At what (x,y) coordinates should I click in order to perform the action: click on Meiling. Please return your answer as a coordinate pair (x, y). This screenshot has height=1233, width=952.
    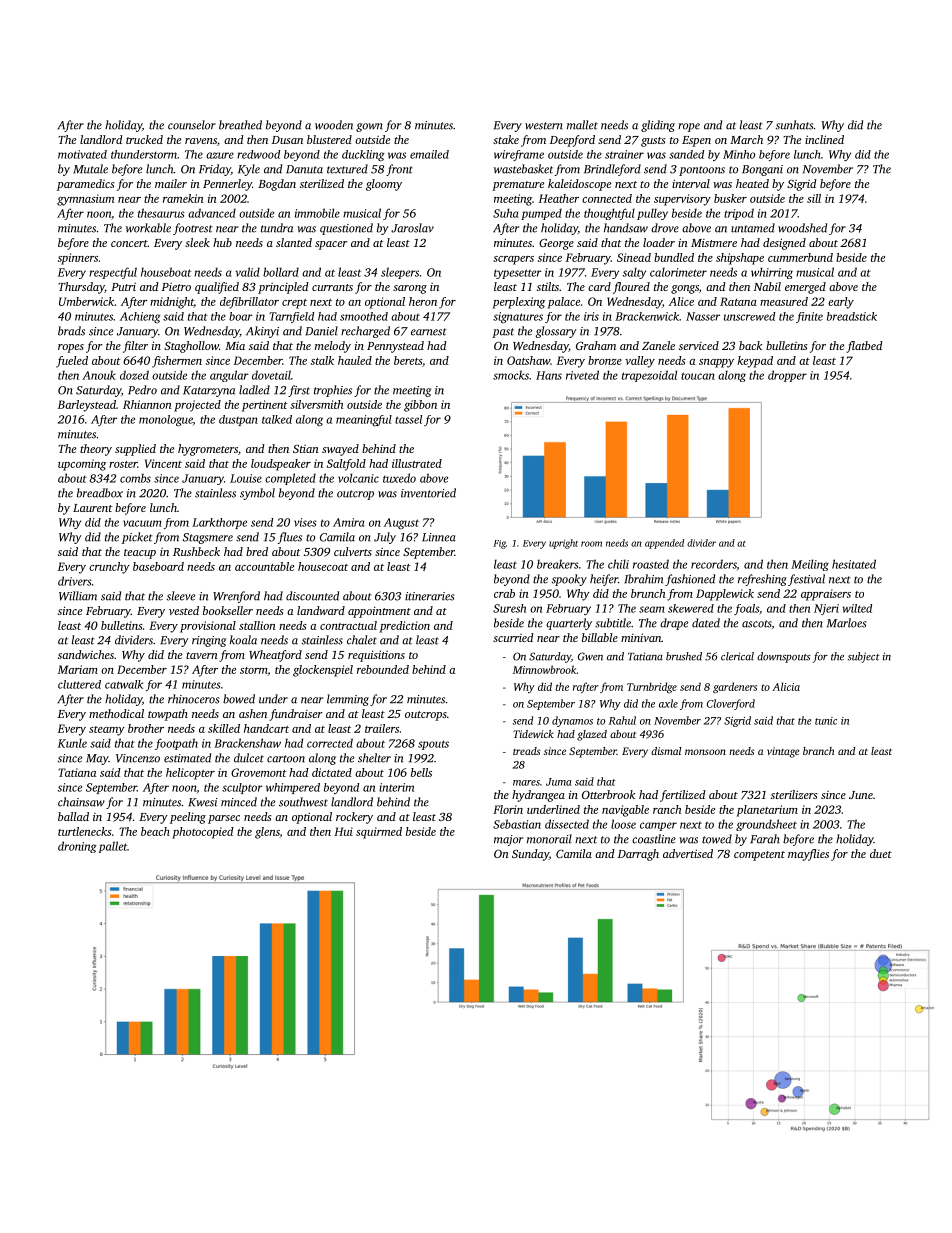
    Looking at the image, I should click on (810, 565).
